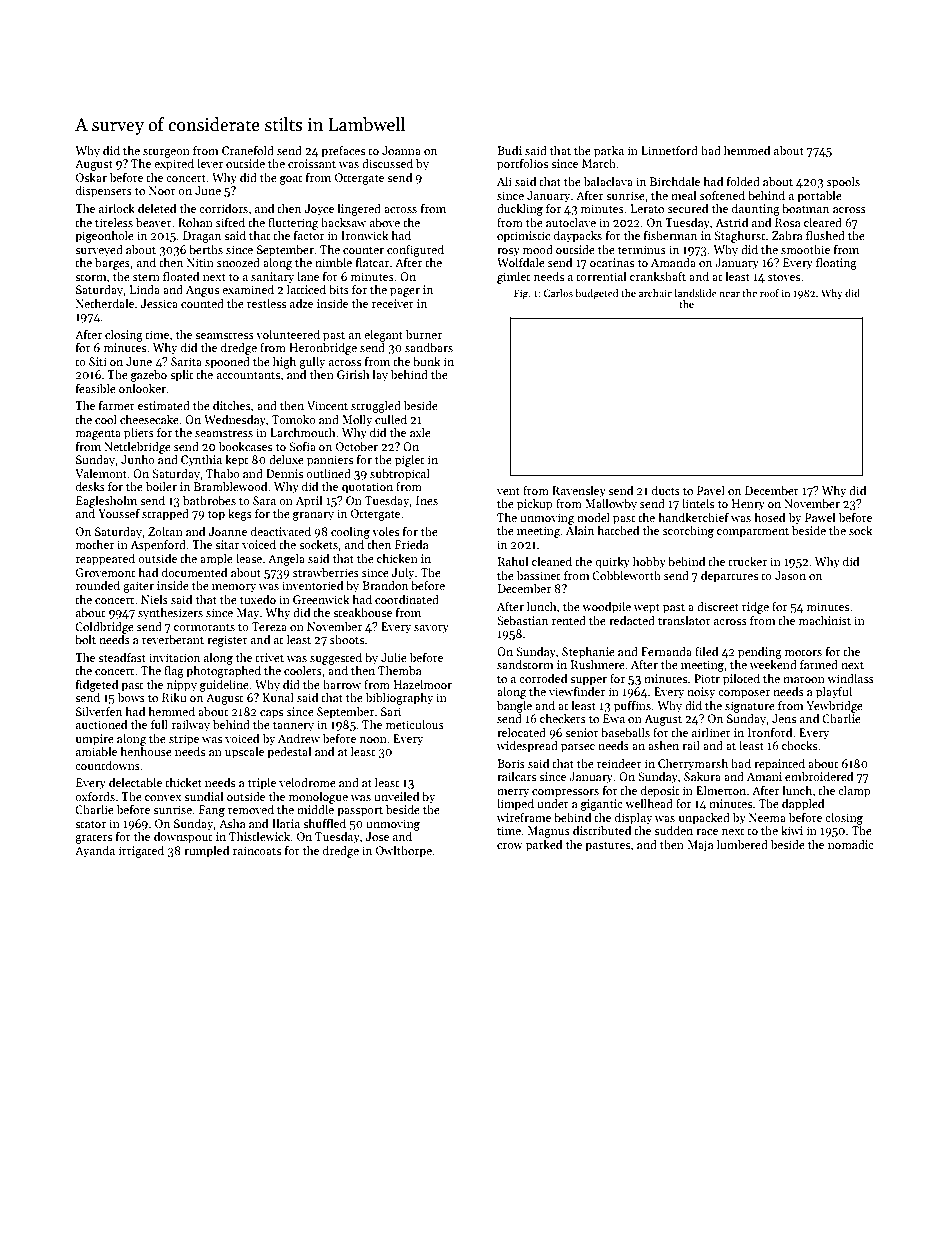 The width and height of the screenshot is (952, 1233). Describe the element at coordinates (558, 293) in the screenshot. I see `Carlos` at that location.
